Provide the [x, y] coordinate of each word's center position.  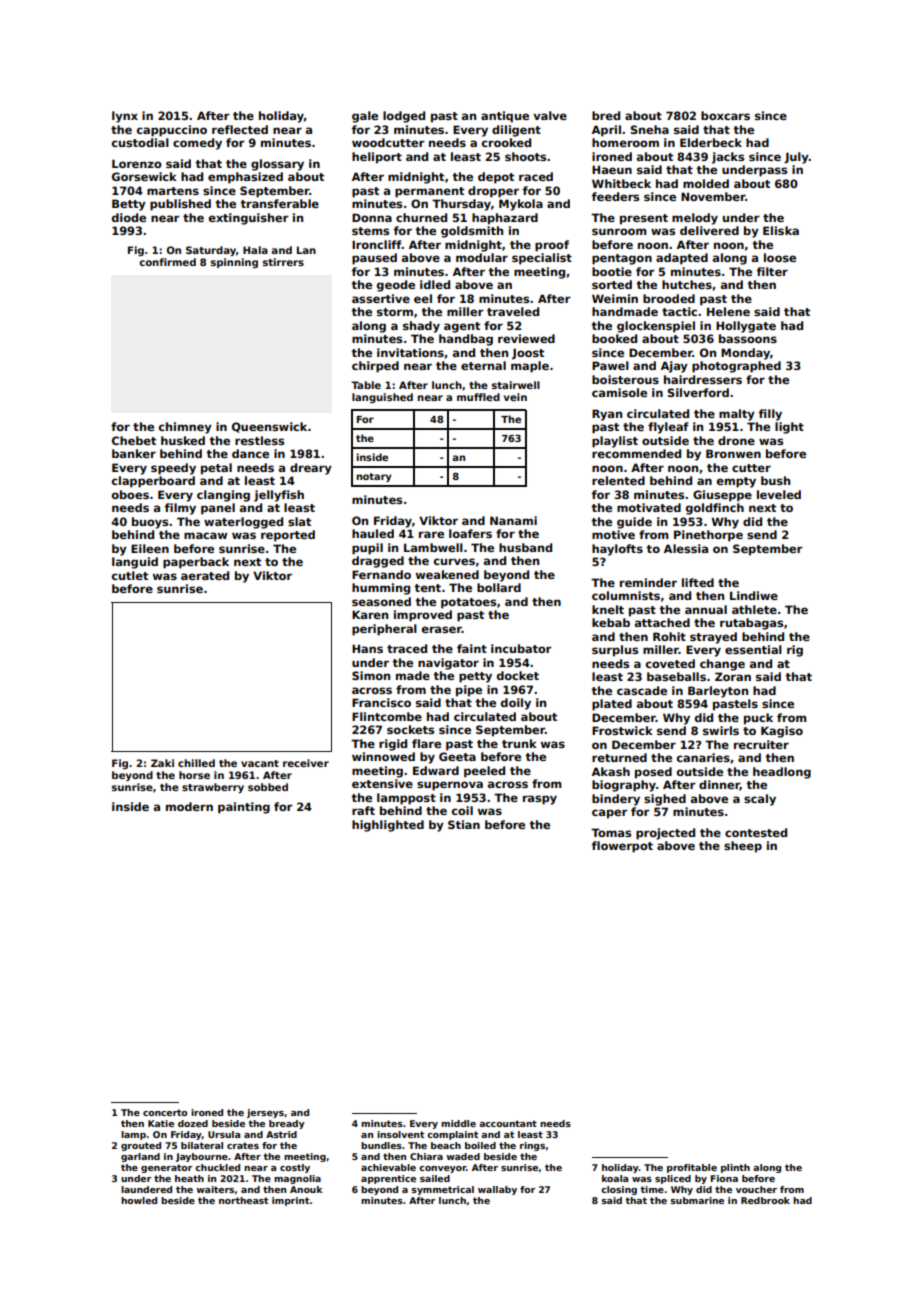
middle [458, 1123]
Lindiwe [754, 595]
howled [139, 1200]
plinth [735, 1168]
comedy [197, 144]
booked [614, 338]
